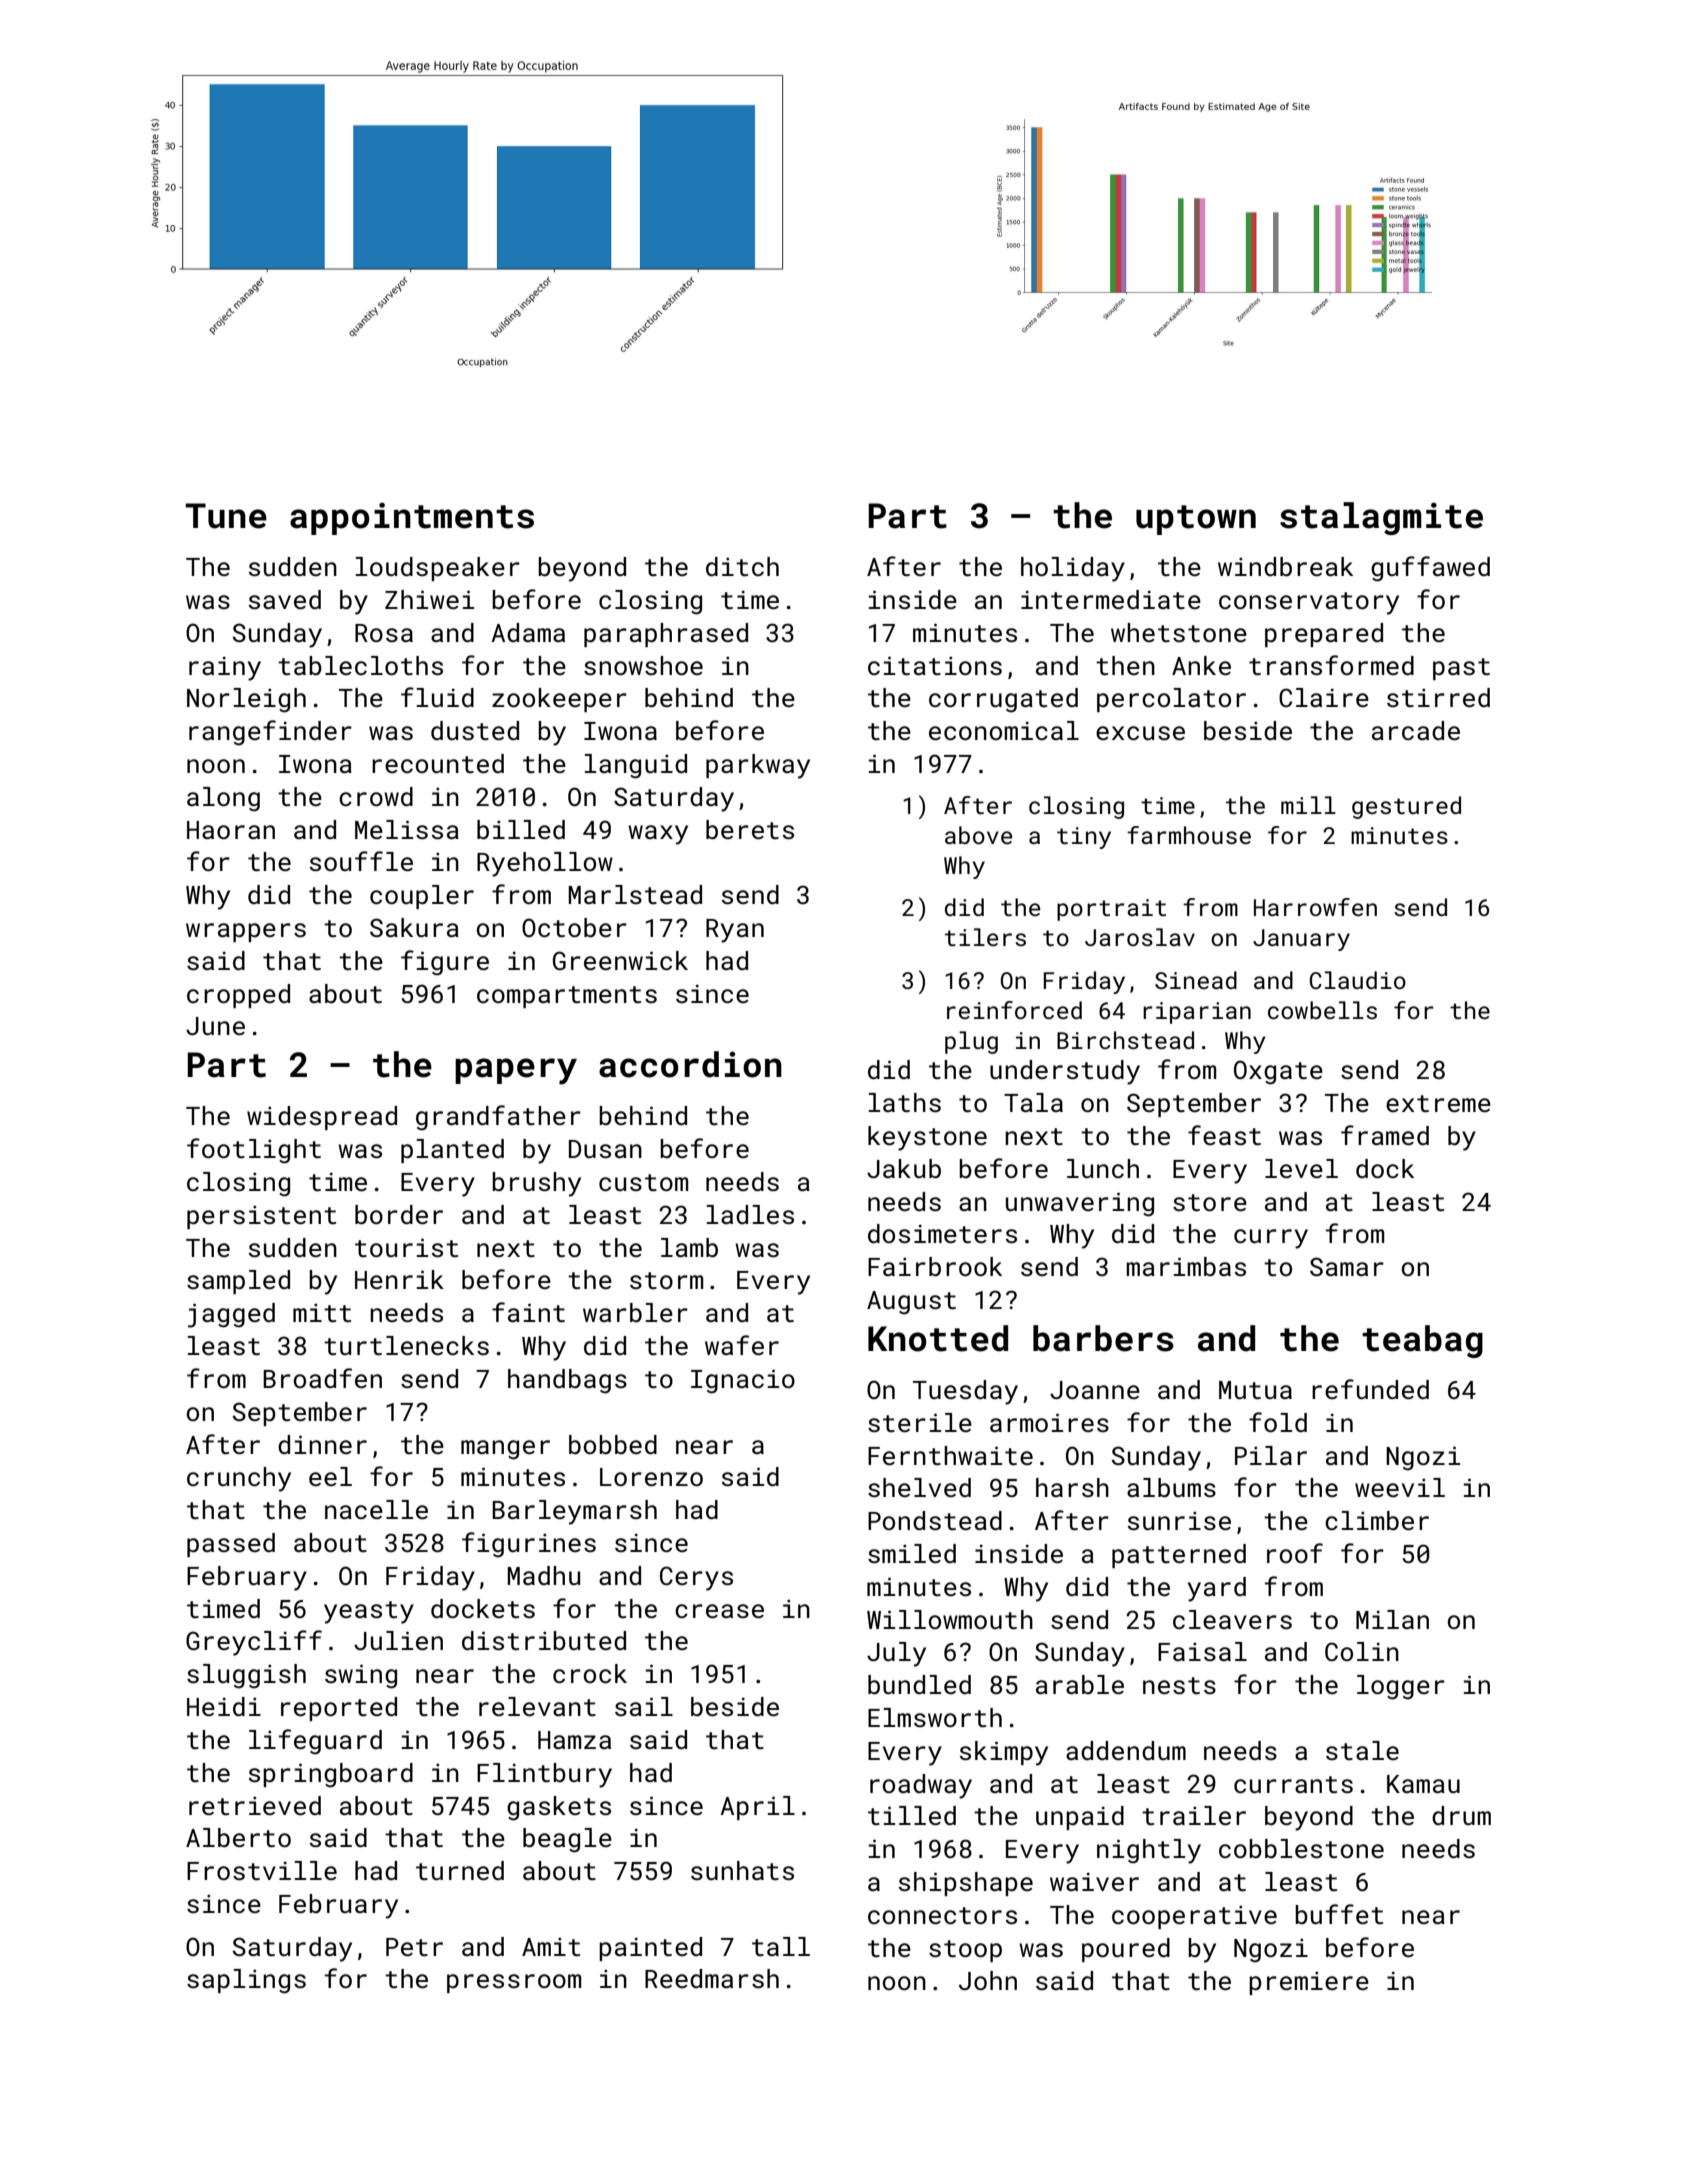  Describe the element at coordinates (239, 1479) in the screenshot. I see `crunchy` at that location.
